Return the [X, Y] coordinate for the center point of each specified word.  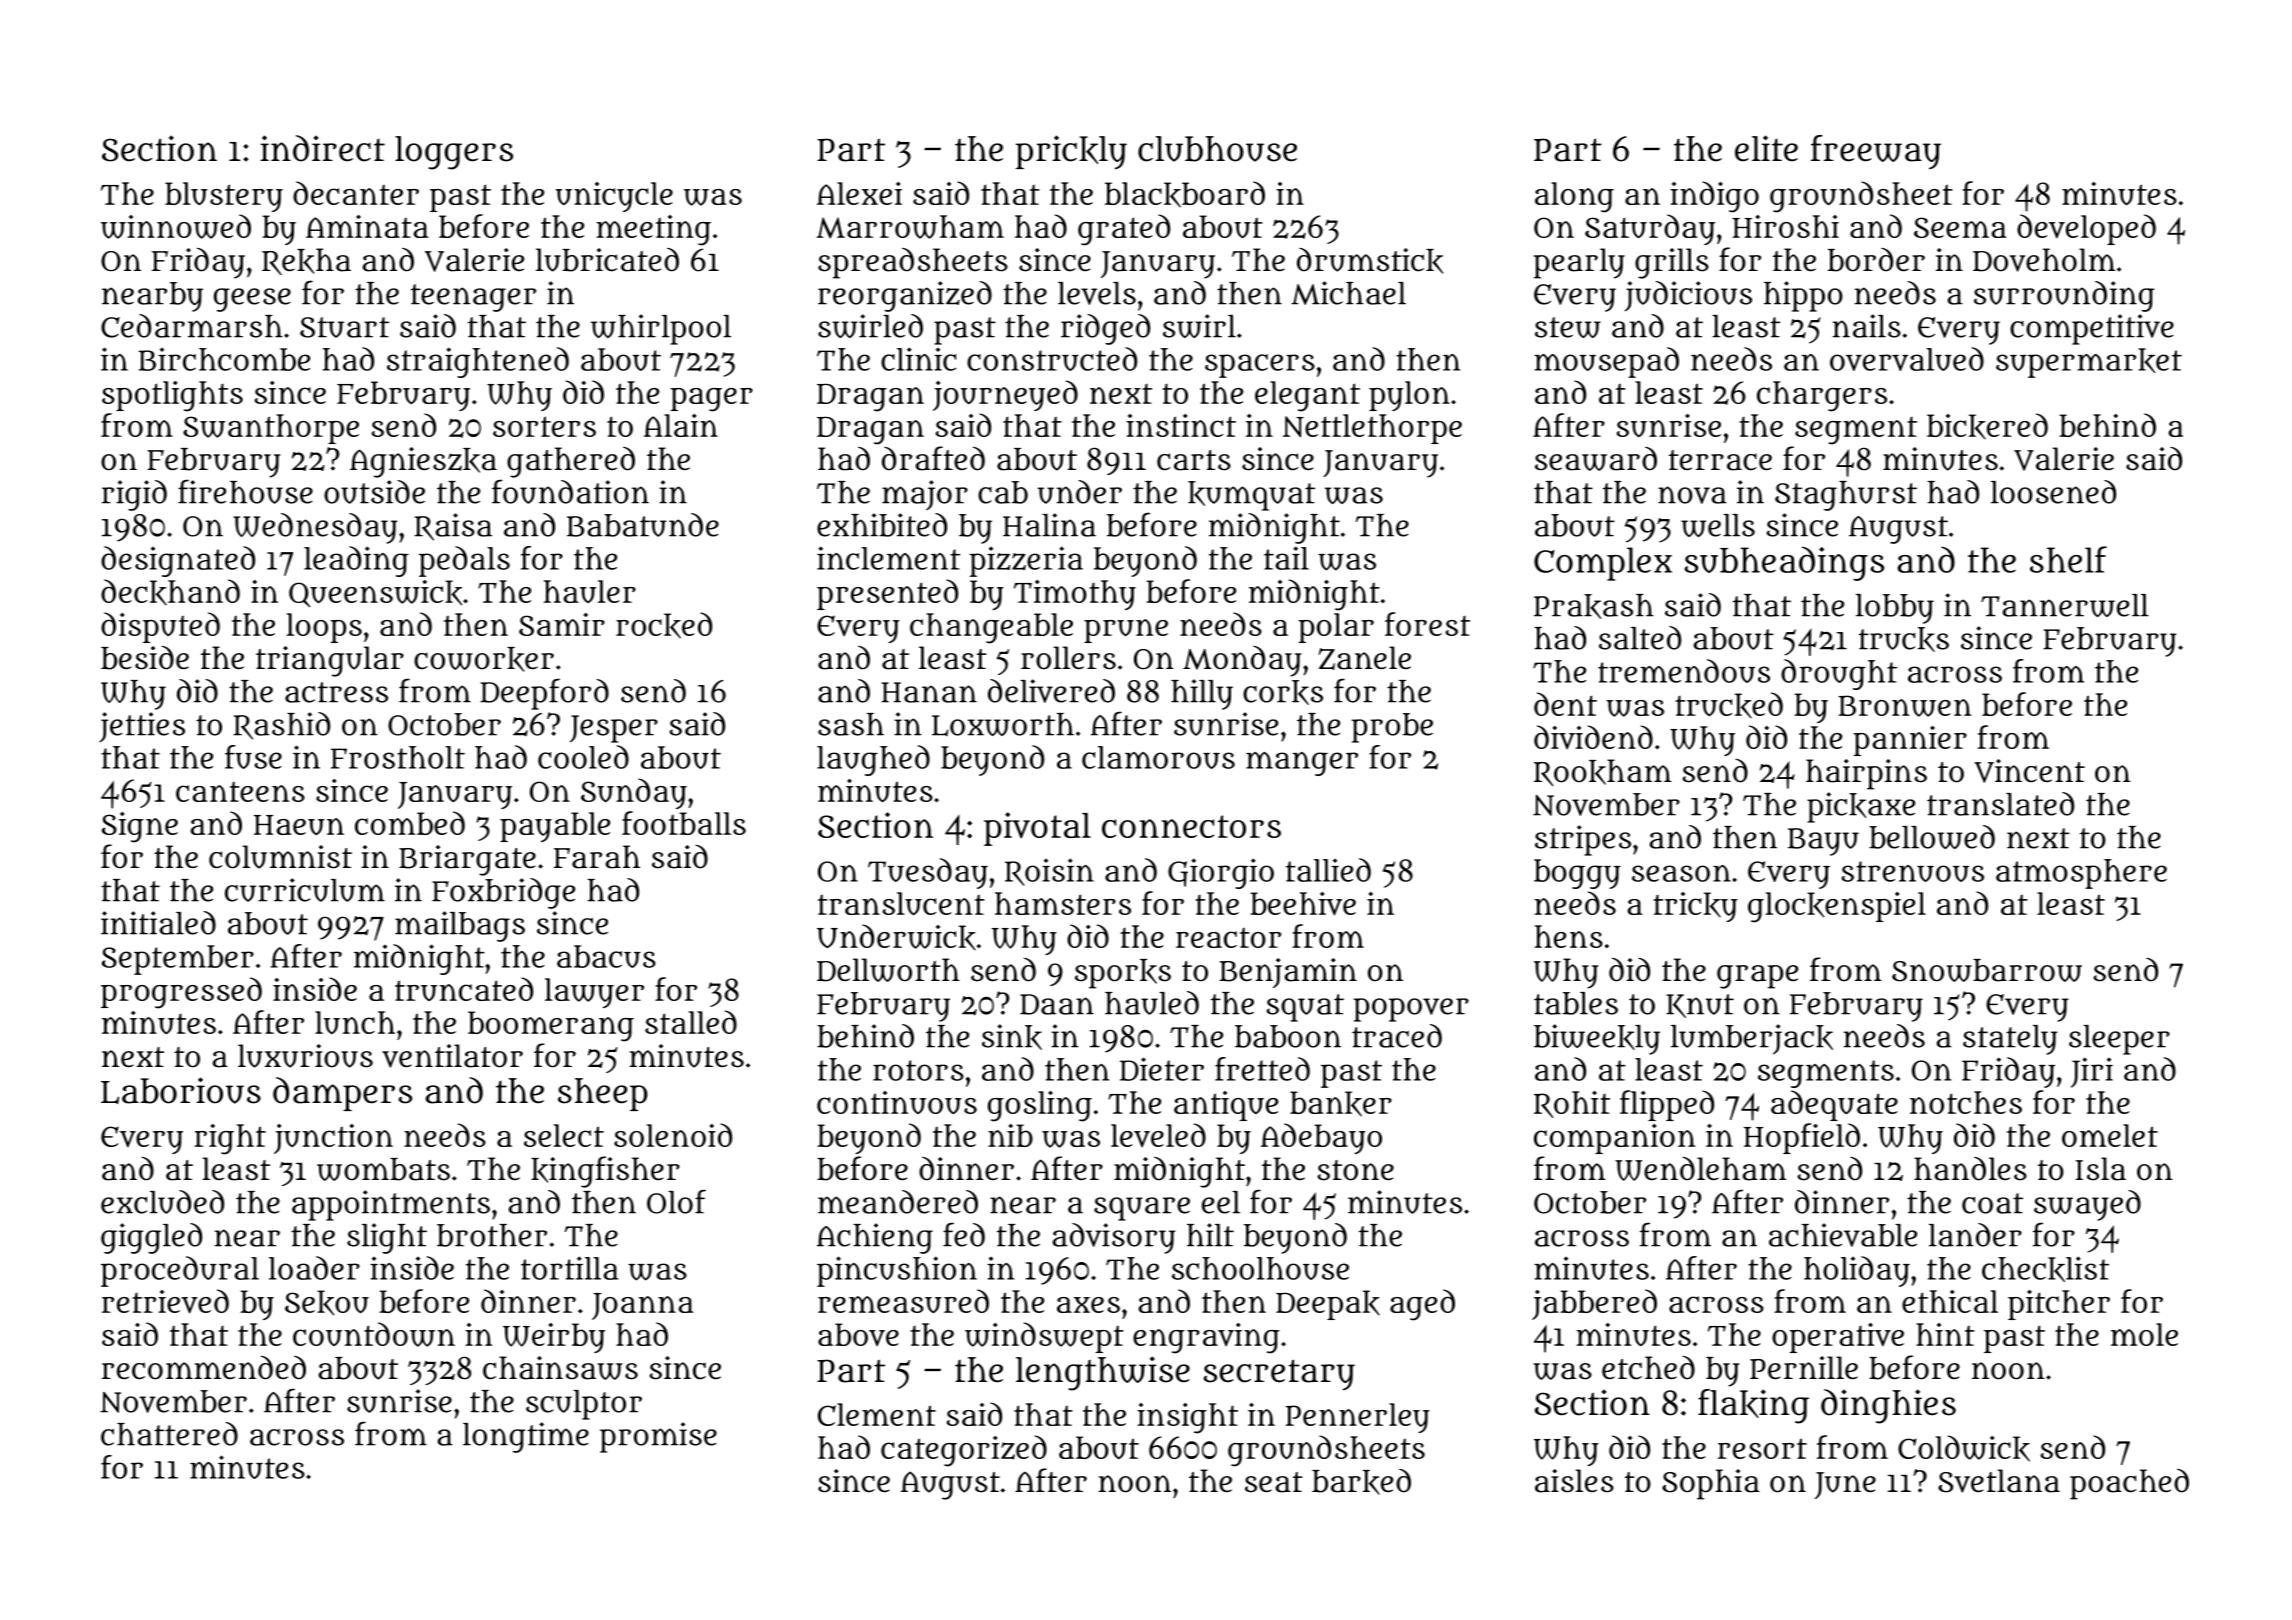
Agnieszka [423, 462]
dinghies [1888, 1406]
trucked [1729, 705]
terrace [1720, 460]
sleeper [2119, 1040]
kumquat [1251, 496]
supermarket [2089, 363]
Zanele [1364, 658]
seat [1274, 1482]
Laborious [181, 1090]
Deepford [544, 694]
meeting [653, 230]
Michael [1348, 293]
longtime [526, 1437]
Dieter [1162, 1069]
